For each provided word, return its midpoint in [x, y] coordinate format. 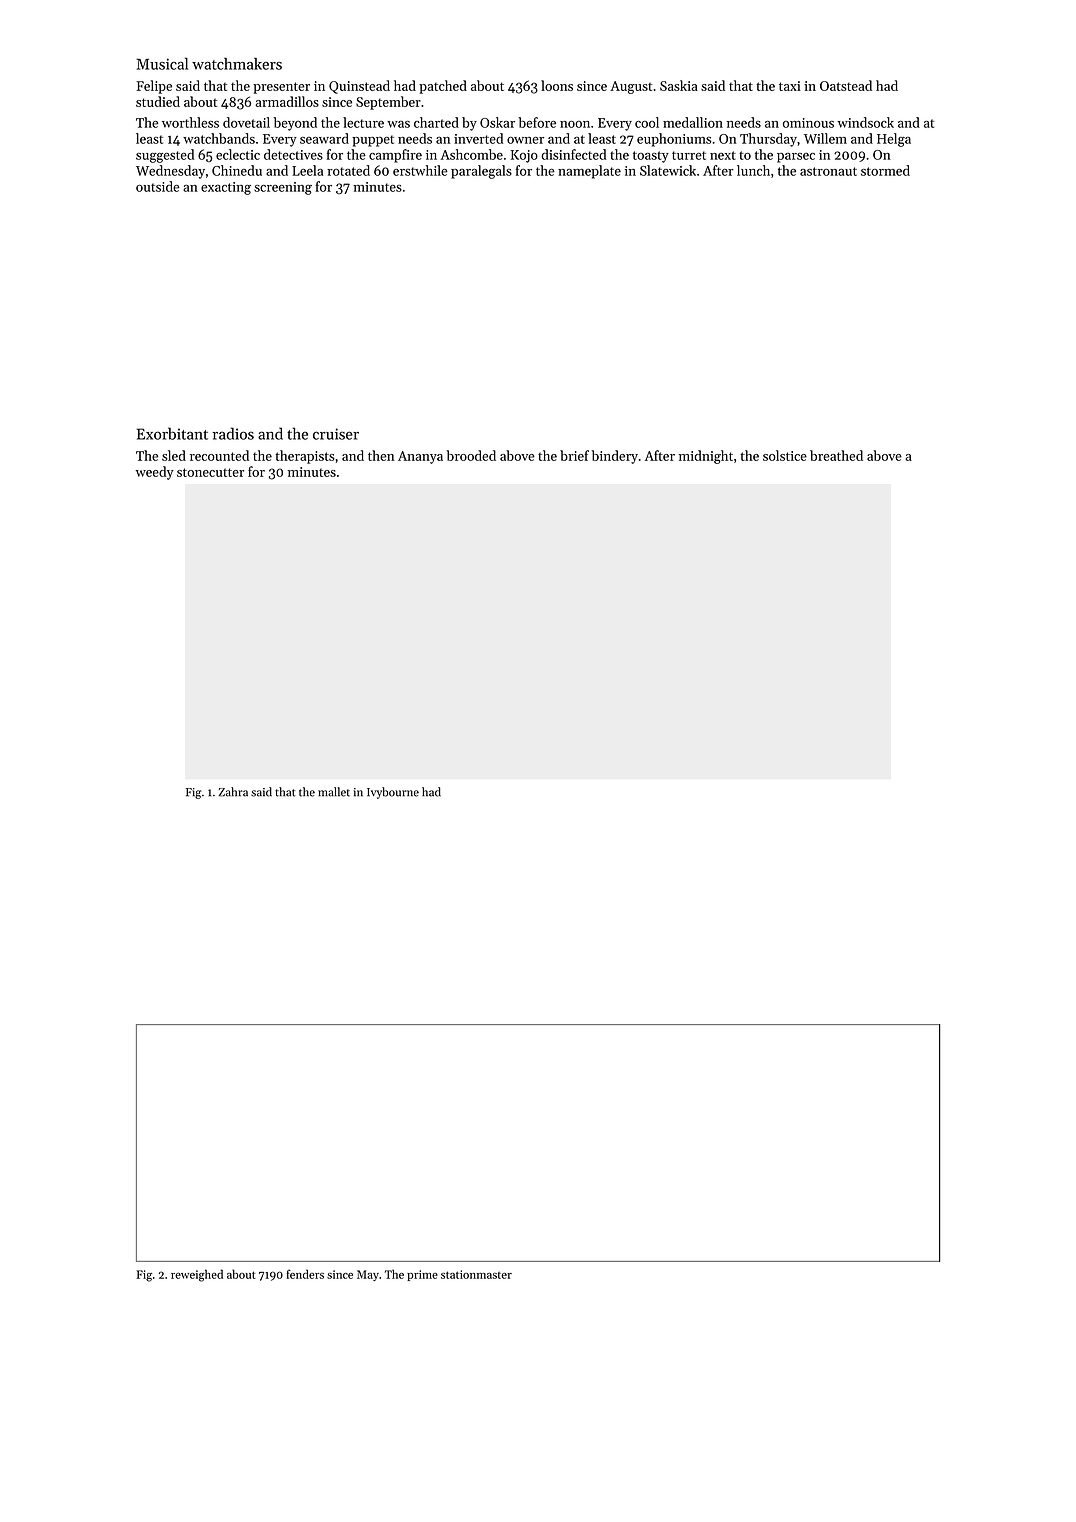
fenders [305, 1274]
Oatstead [846, 85]
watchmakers [237, 64]
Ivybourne [393, 793]
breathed [836, 455]
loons [557, 85]
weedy [155, 473]
